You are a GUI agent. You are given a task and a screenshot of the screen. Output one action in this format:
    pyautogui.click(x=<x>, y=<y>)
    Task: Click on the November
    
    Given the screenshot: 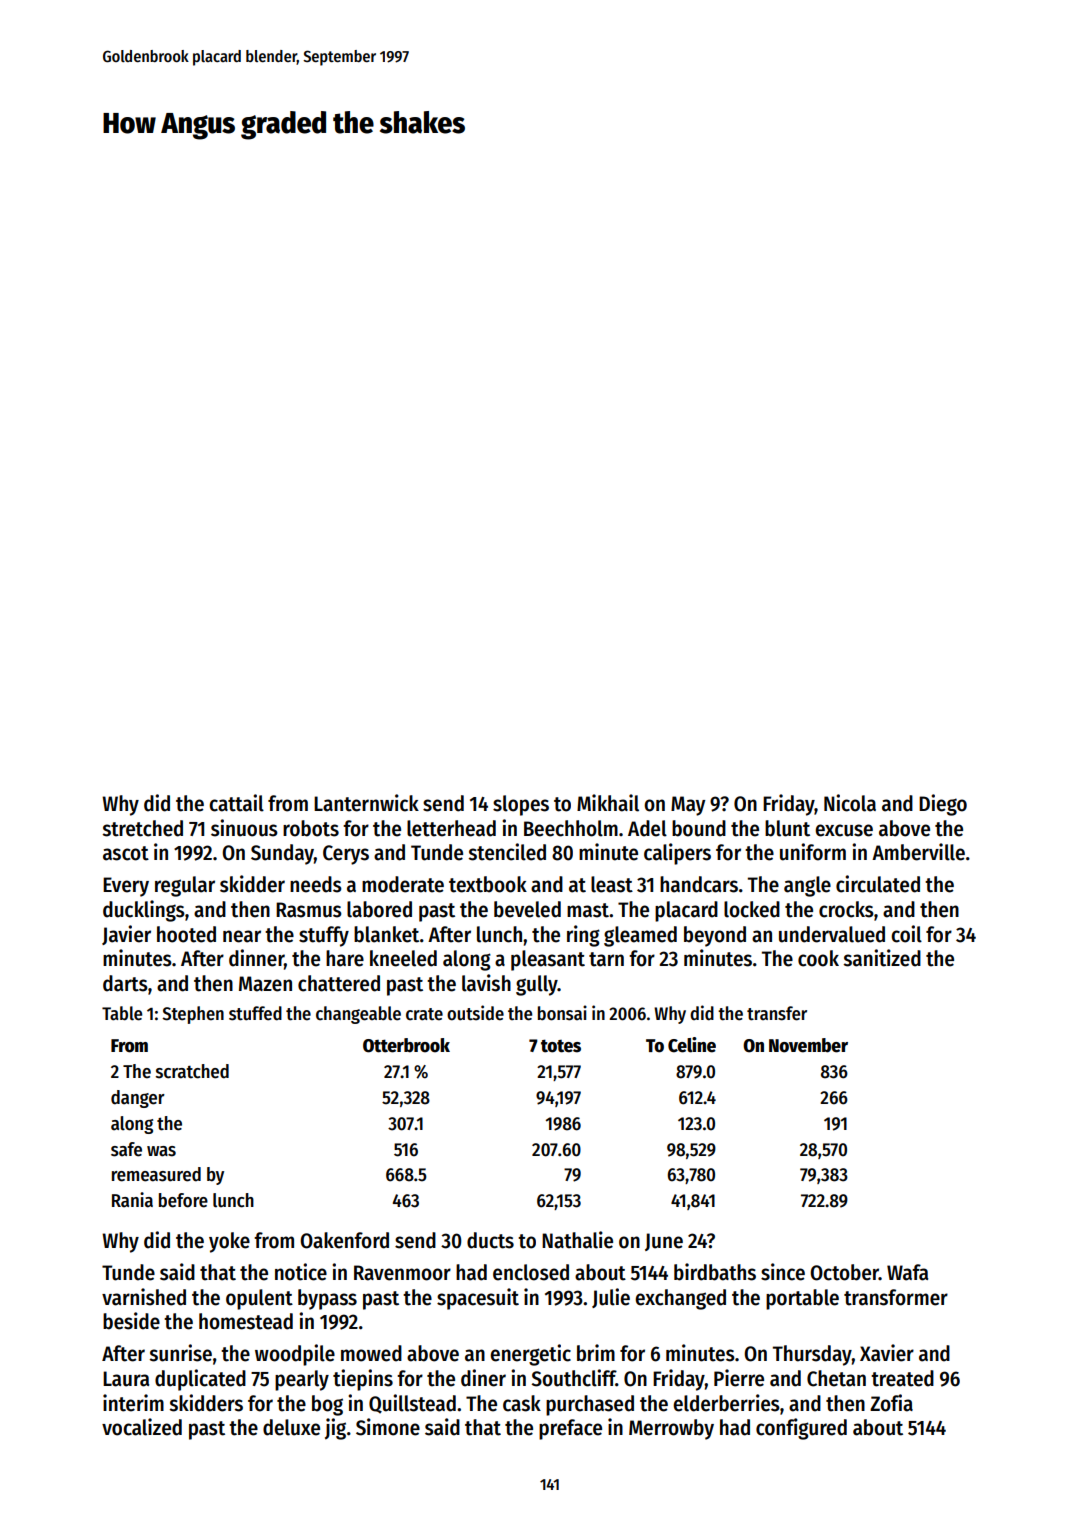 What is the action you would take?
    pyautogui.click(x=808, y=1045)
